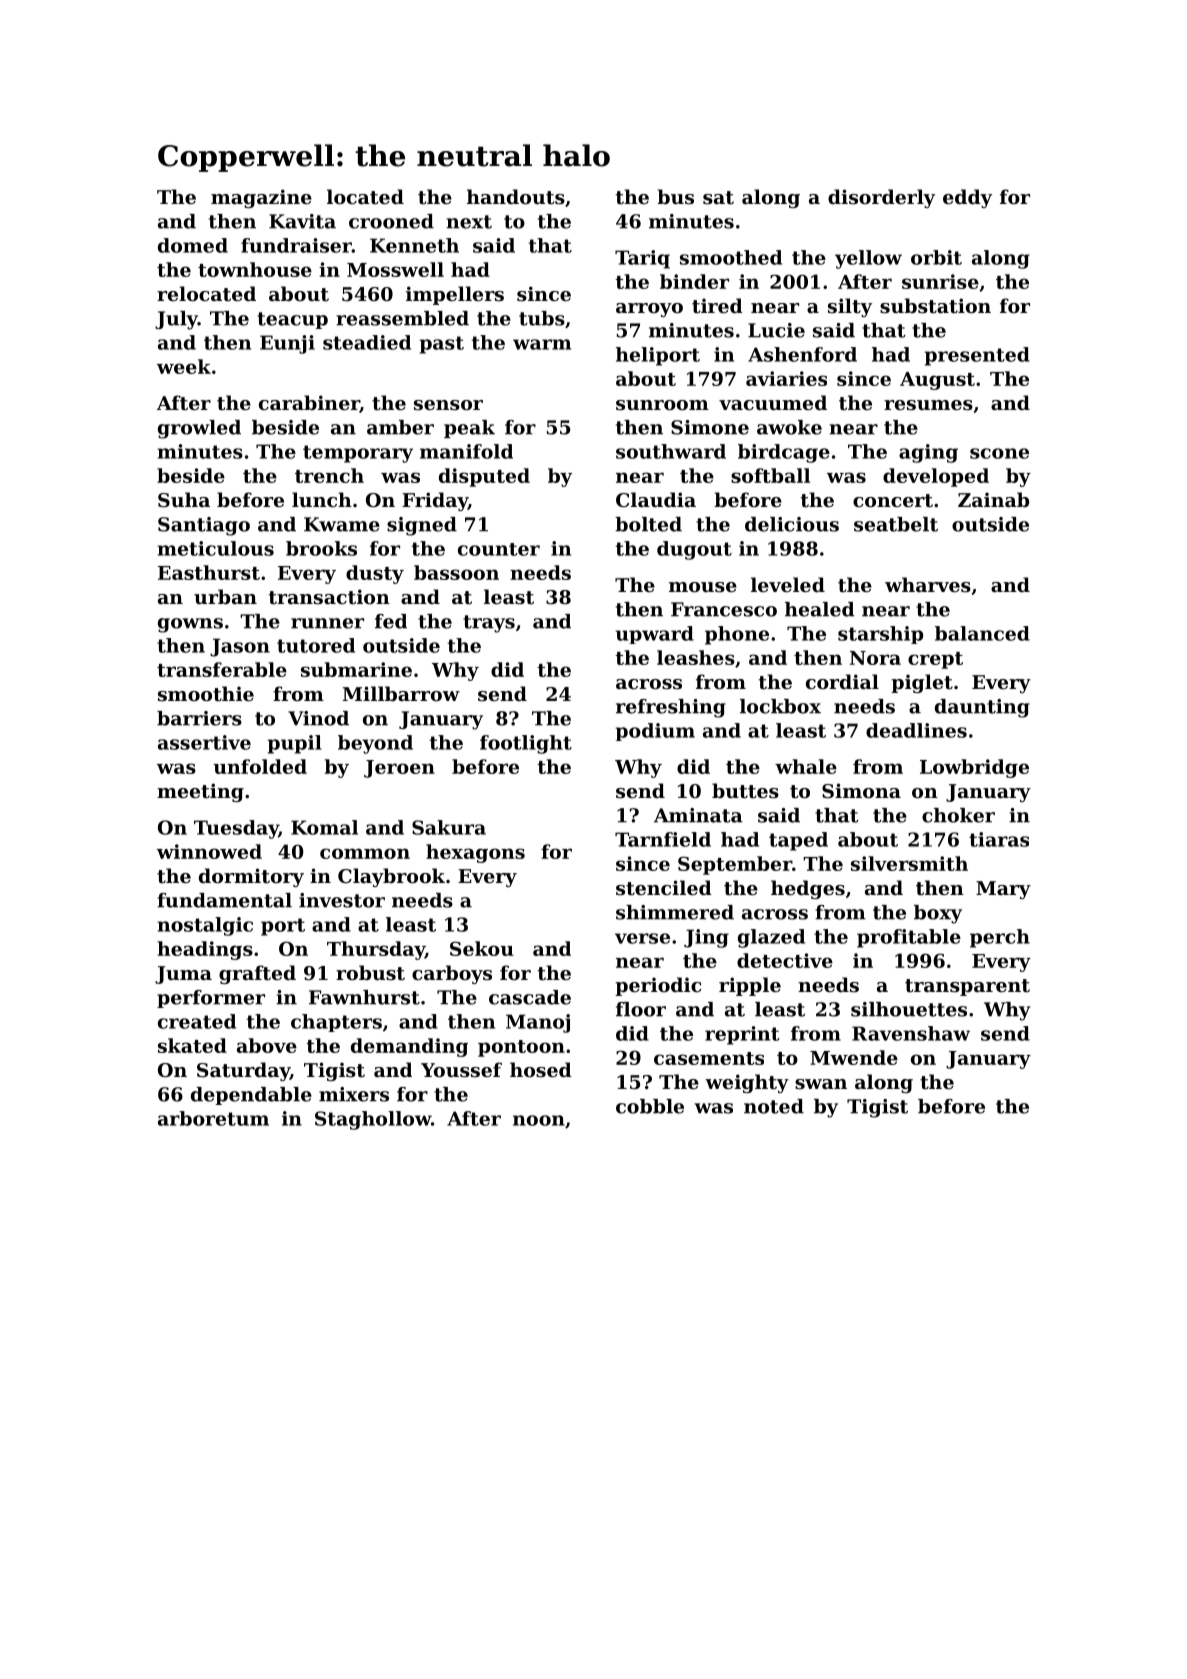 The image size is (1187, 1679). What do you see at coordinates (977, 356) in the screenshot?
I see `presented` at bounding box center [977, 356].
